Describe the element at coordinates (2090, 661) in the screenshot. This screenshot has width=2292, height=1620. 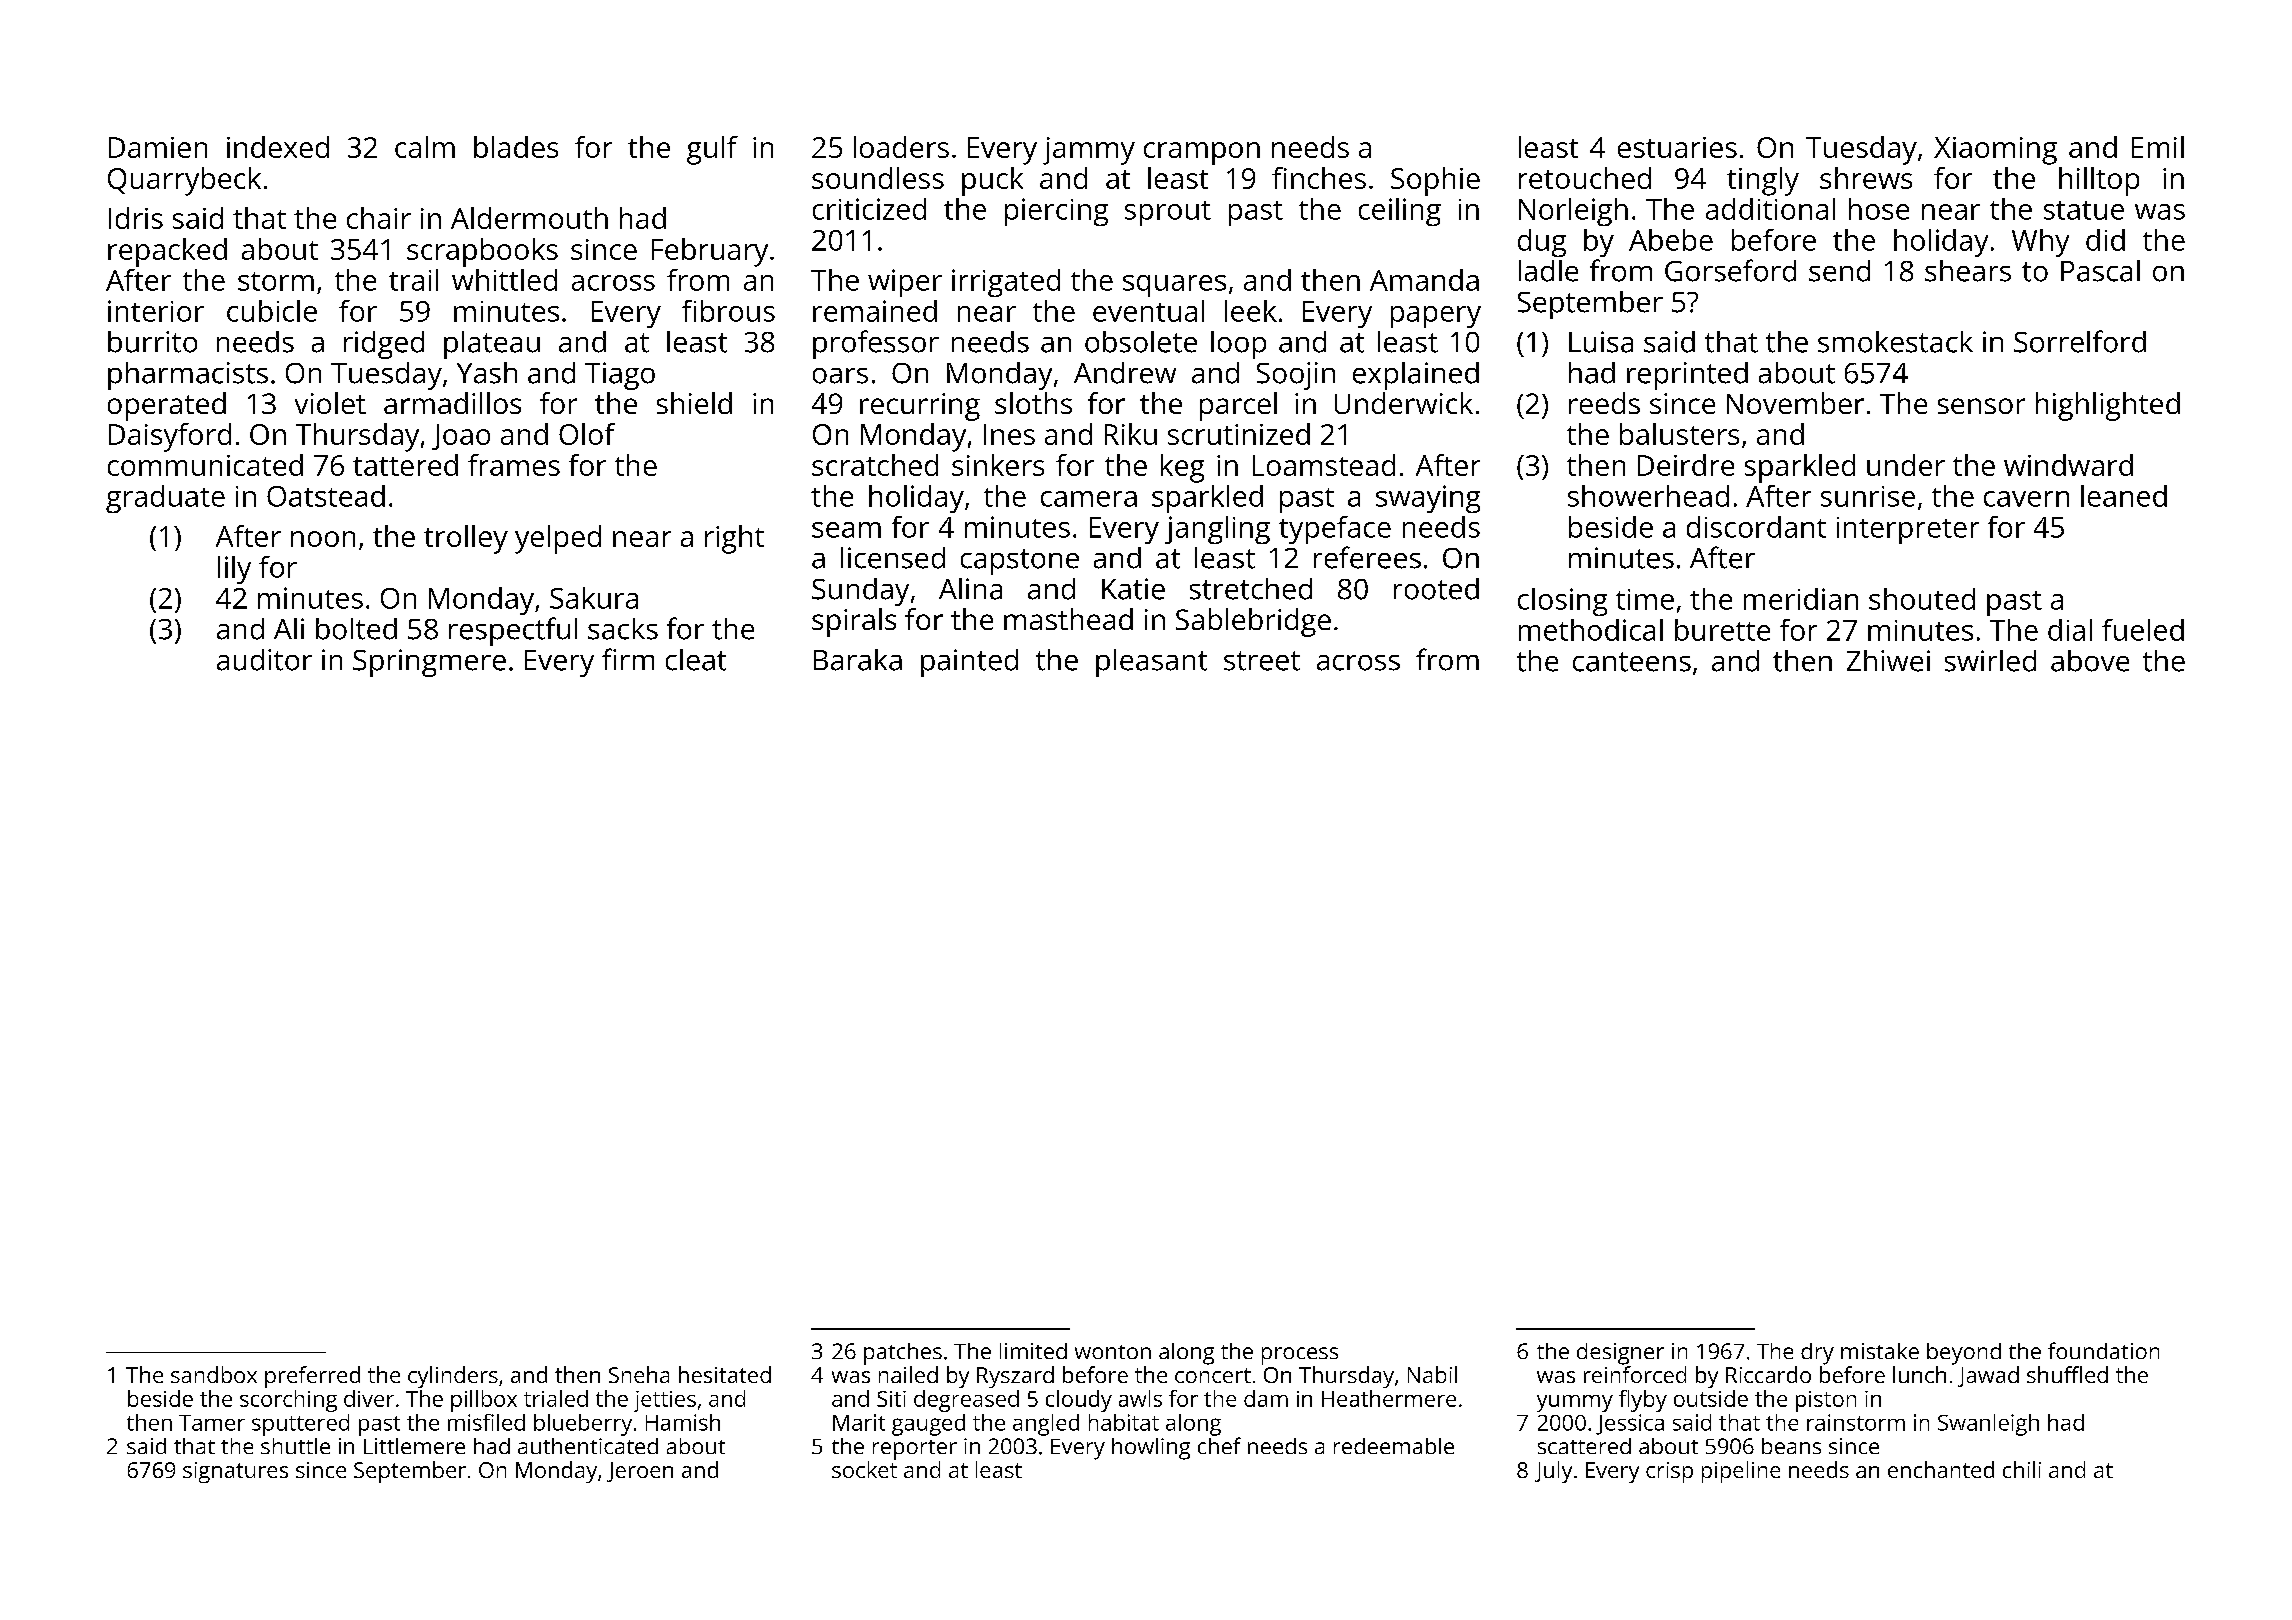
I see `above` at that location.
